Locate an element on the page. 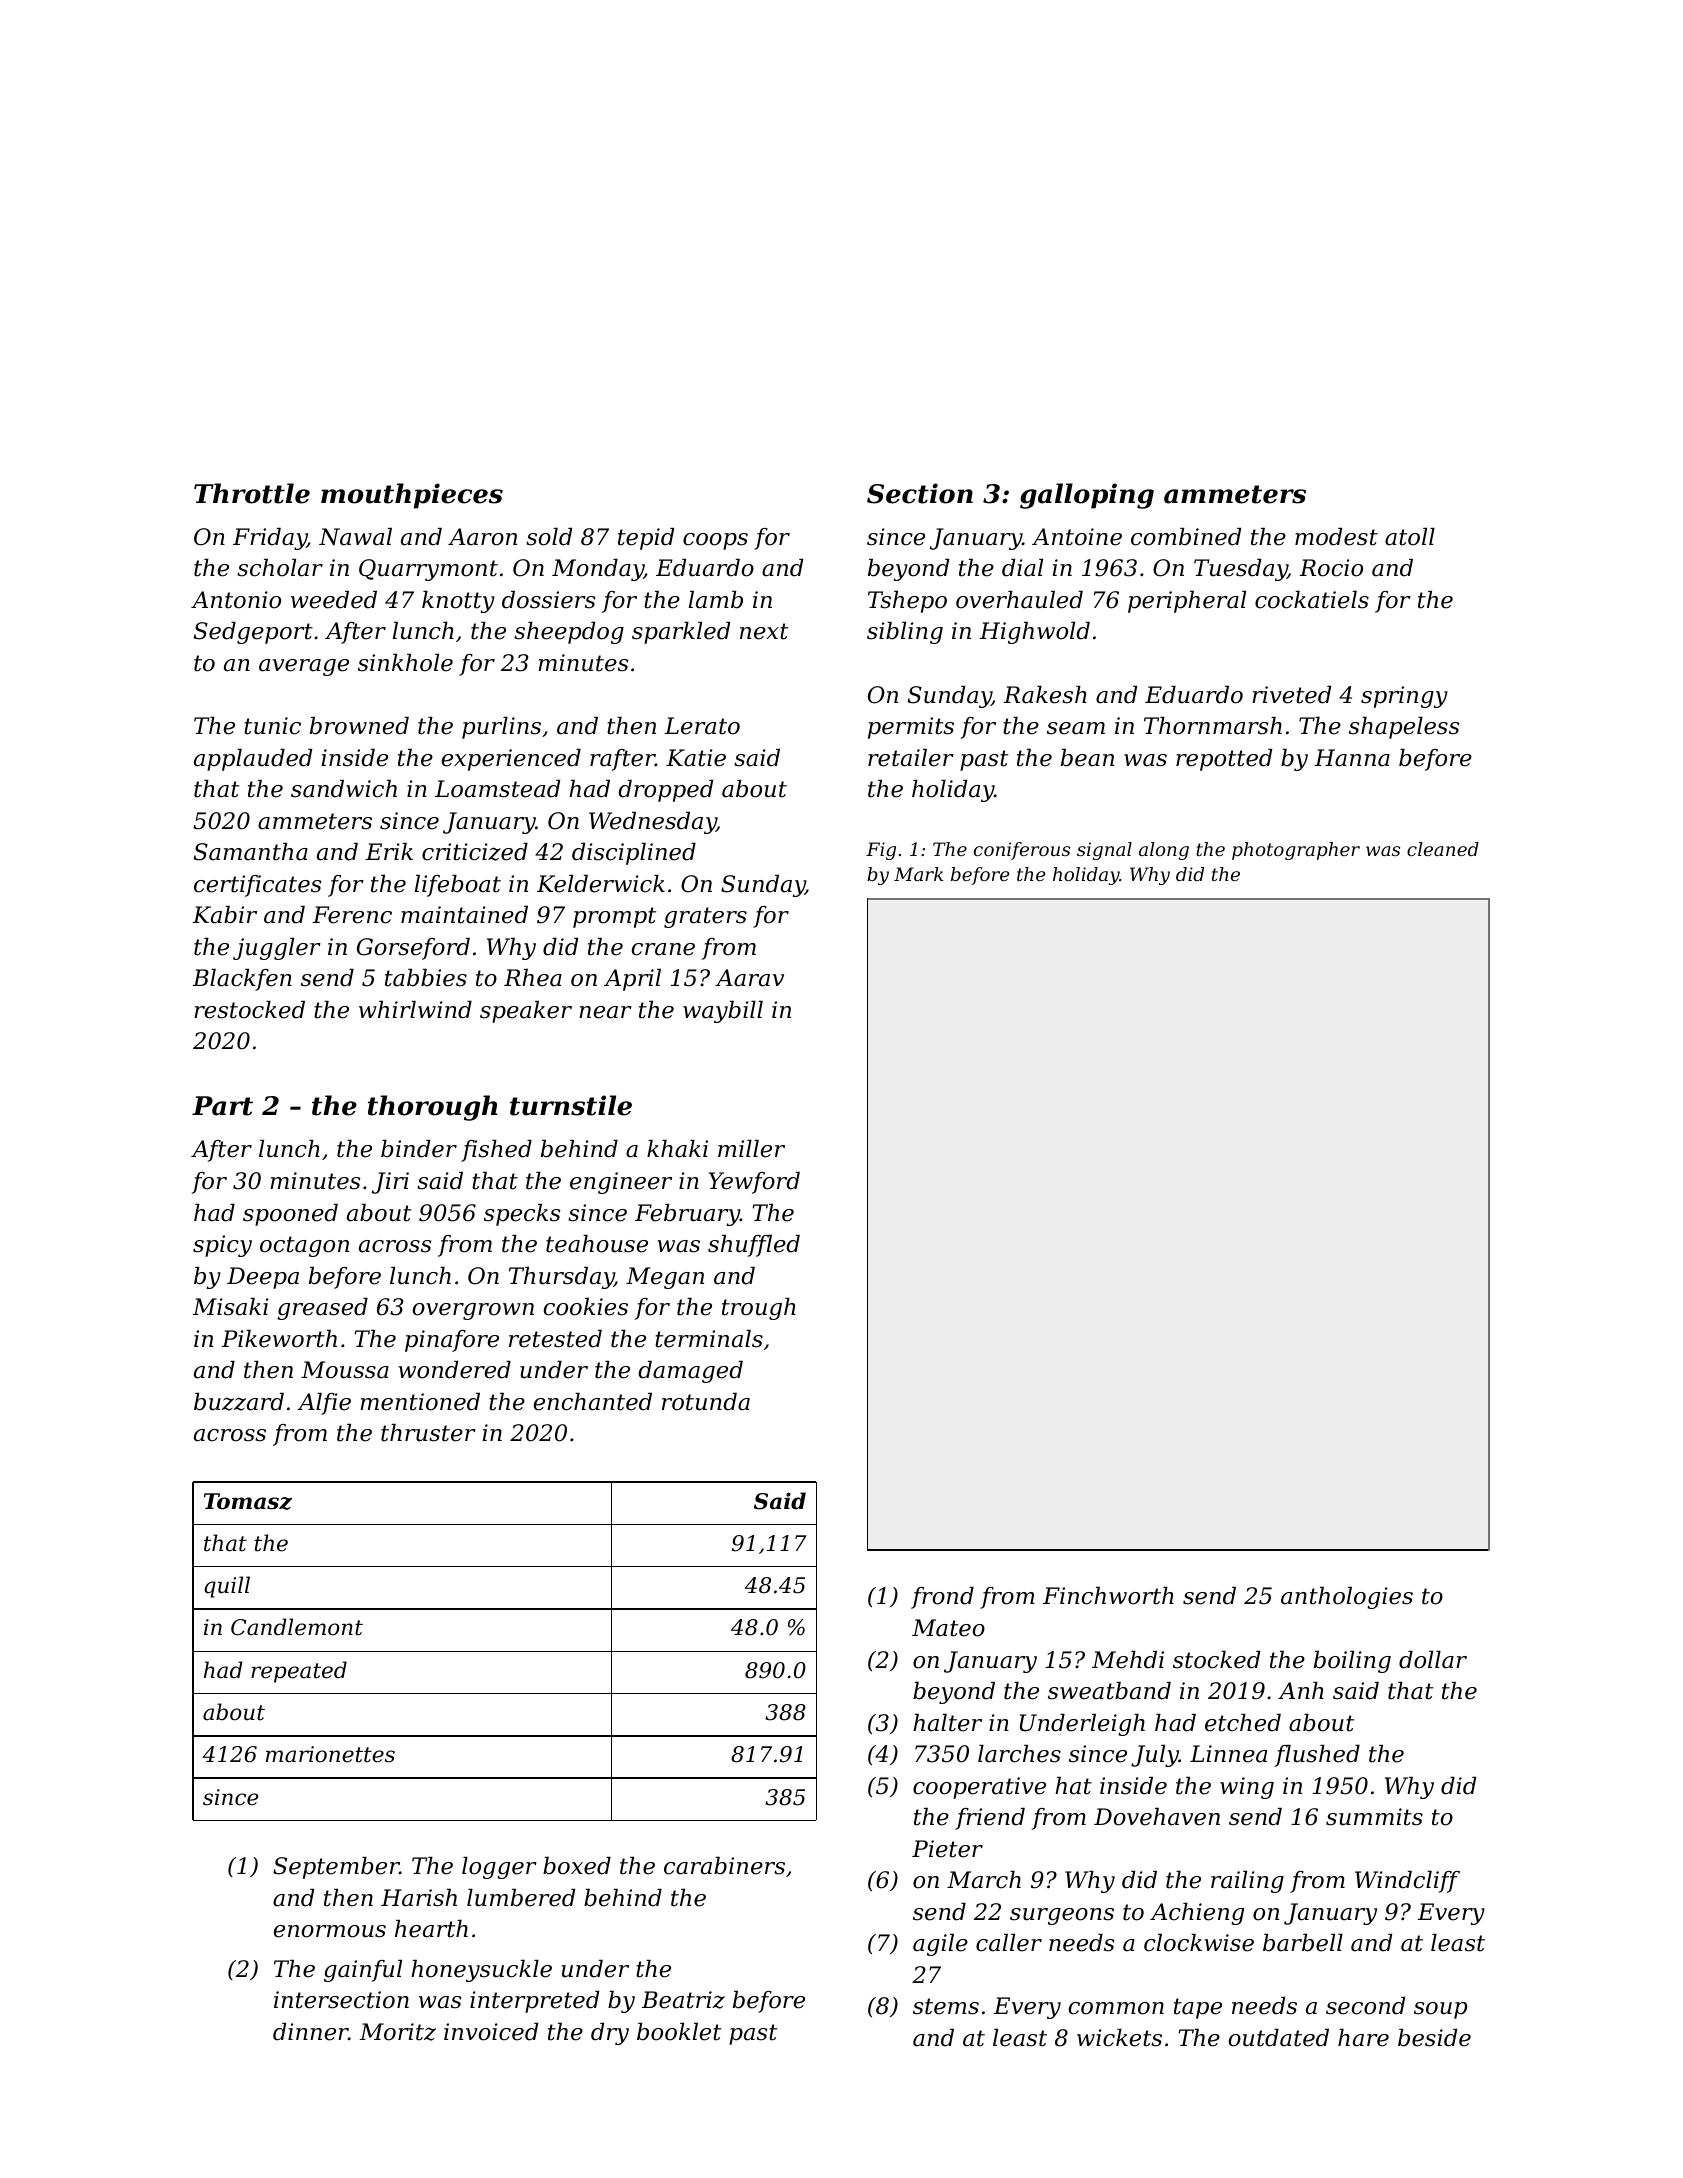  Antonio is located at coordinates (236, 600).
